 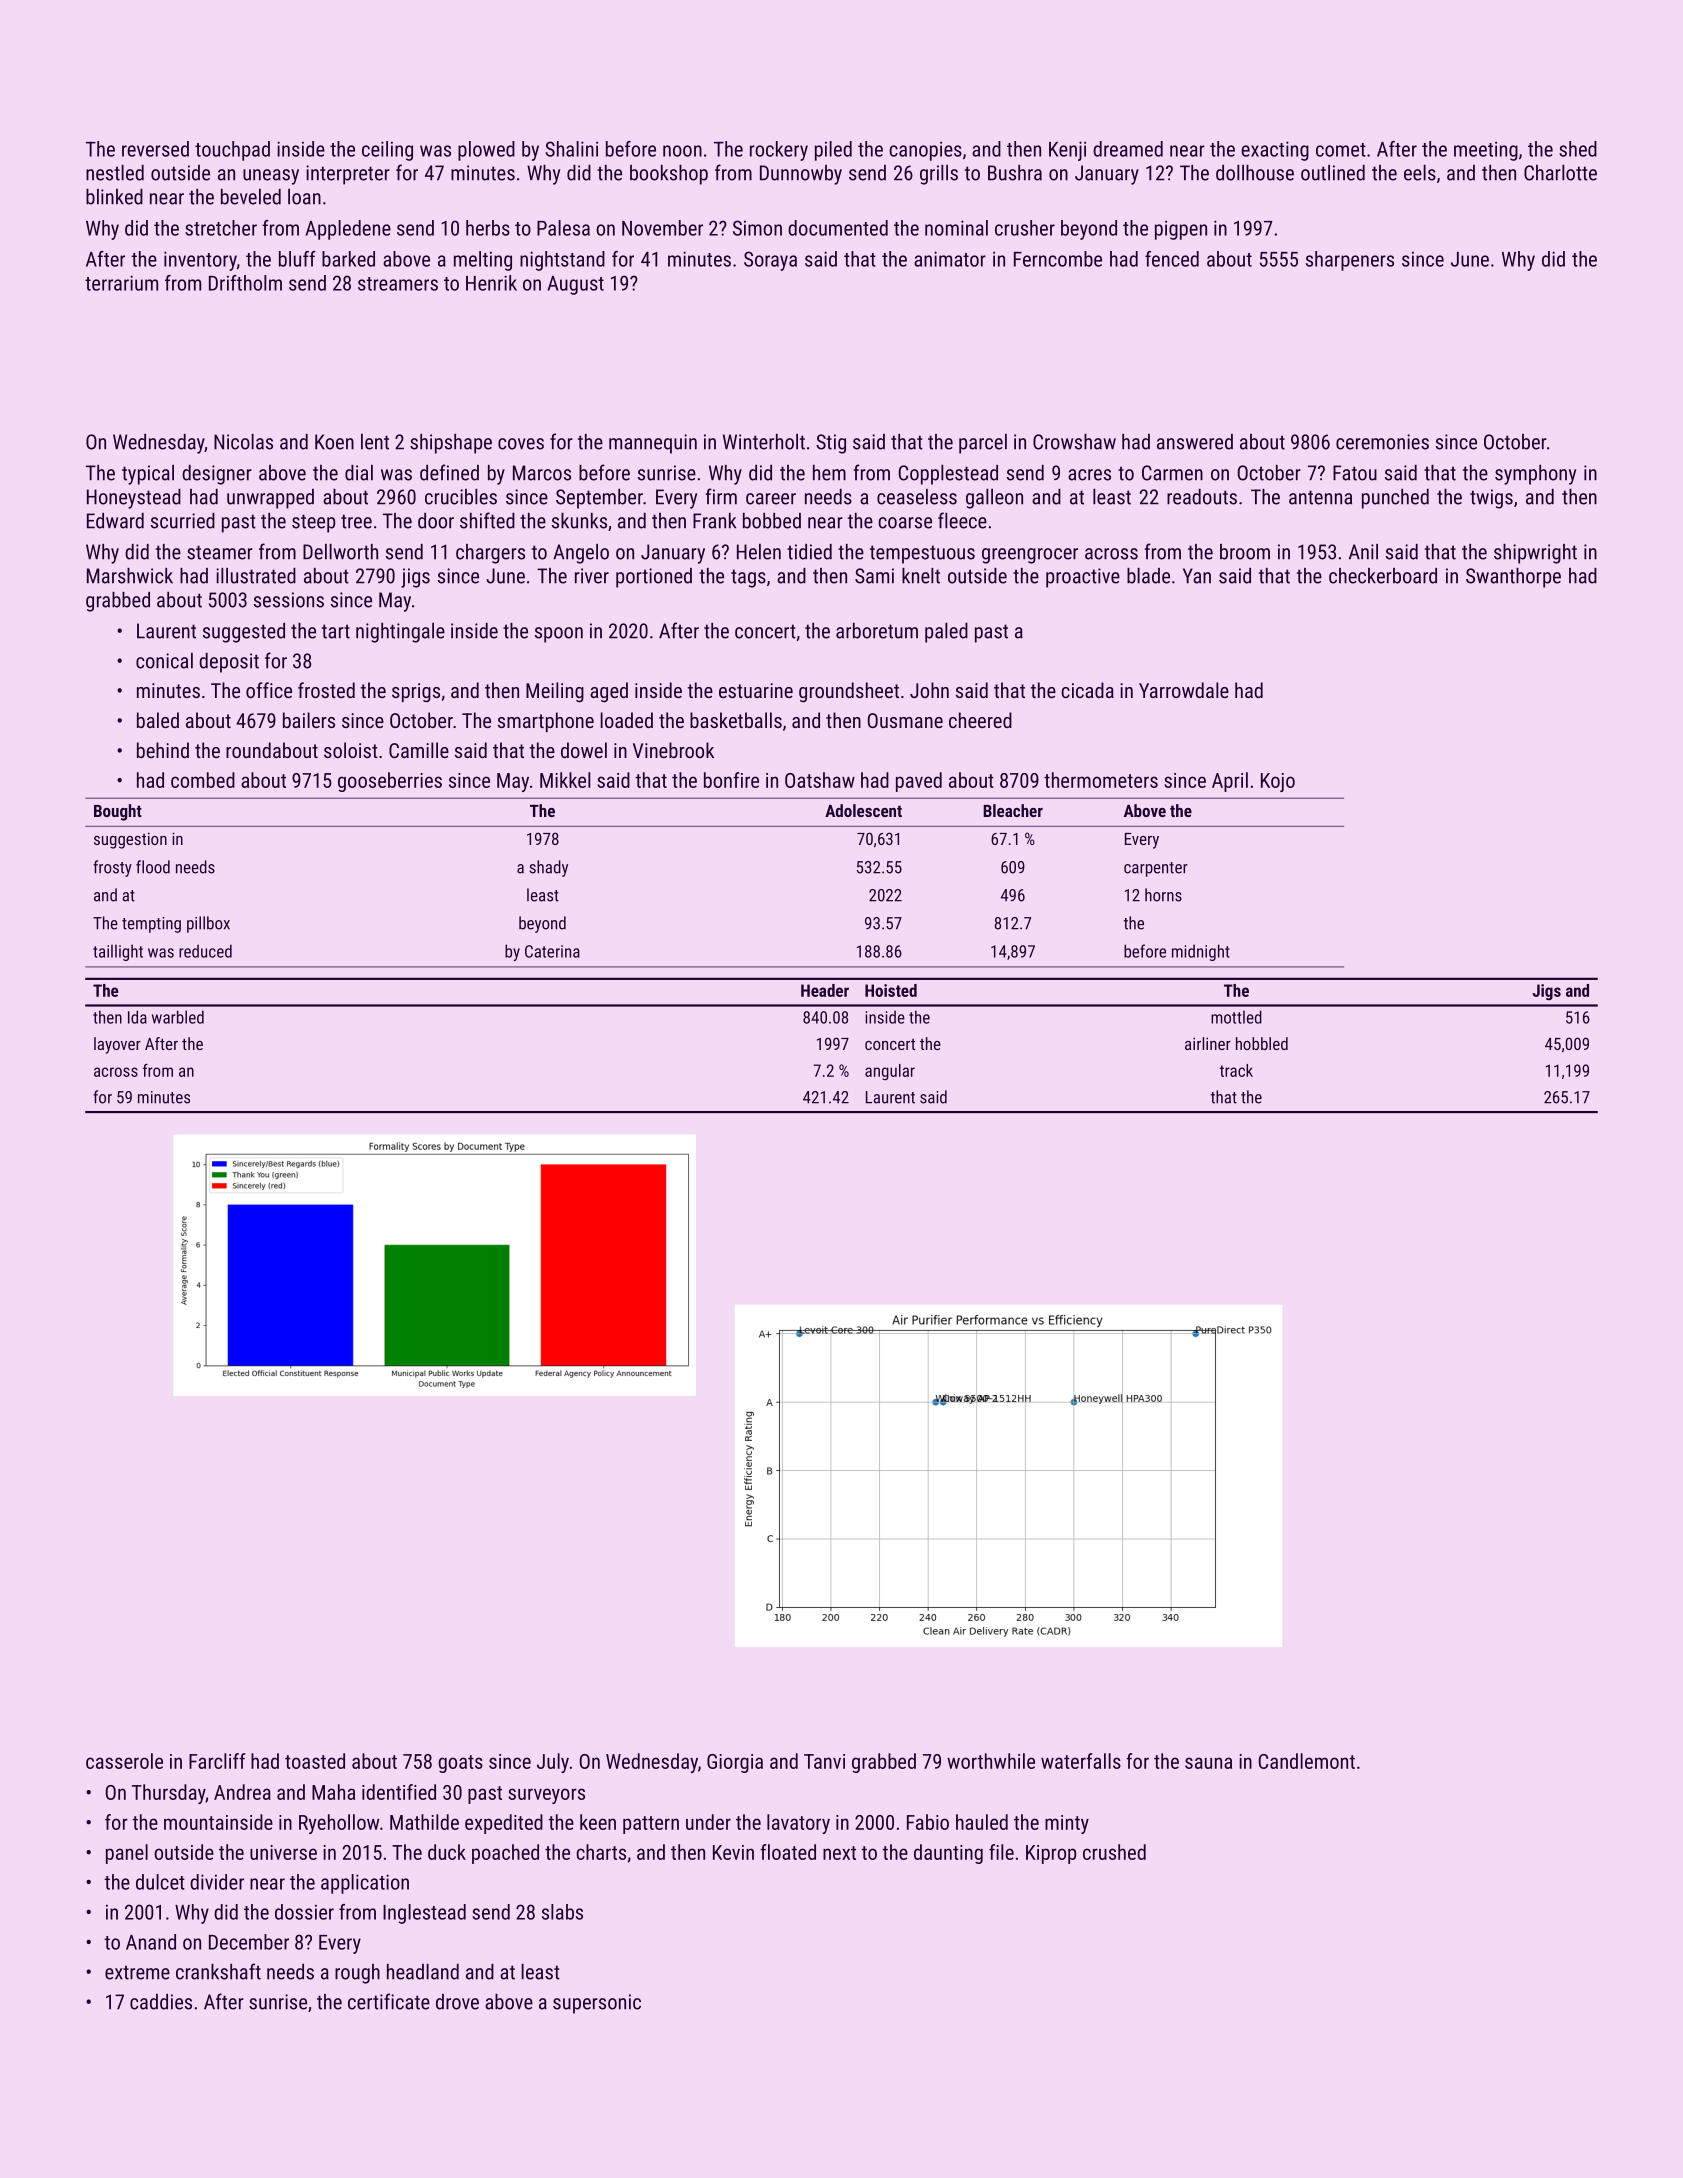 I want to click on punched, so click(x=1395, y=499).
